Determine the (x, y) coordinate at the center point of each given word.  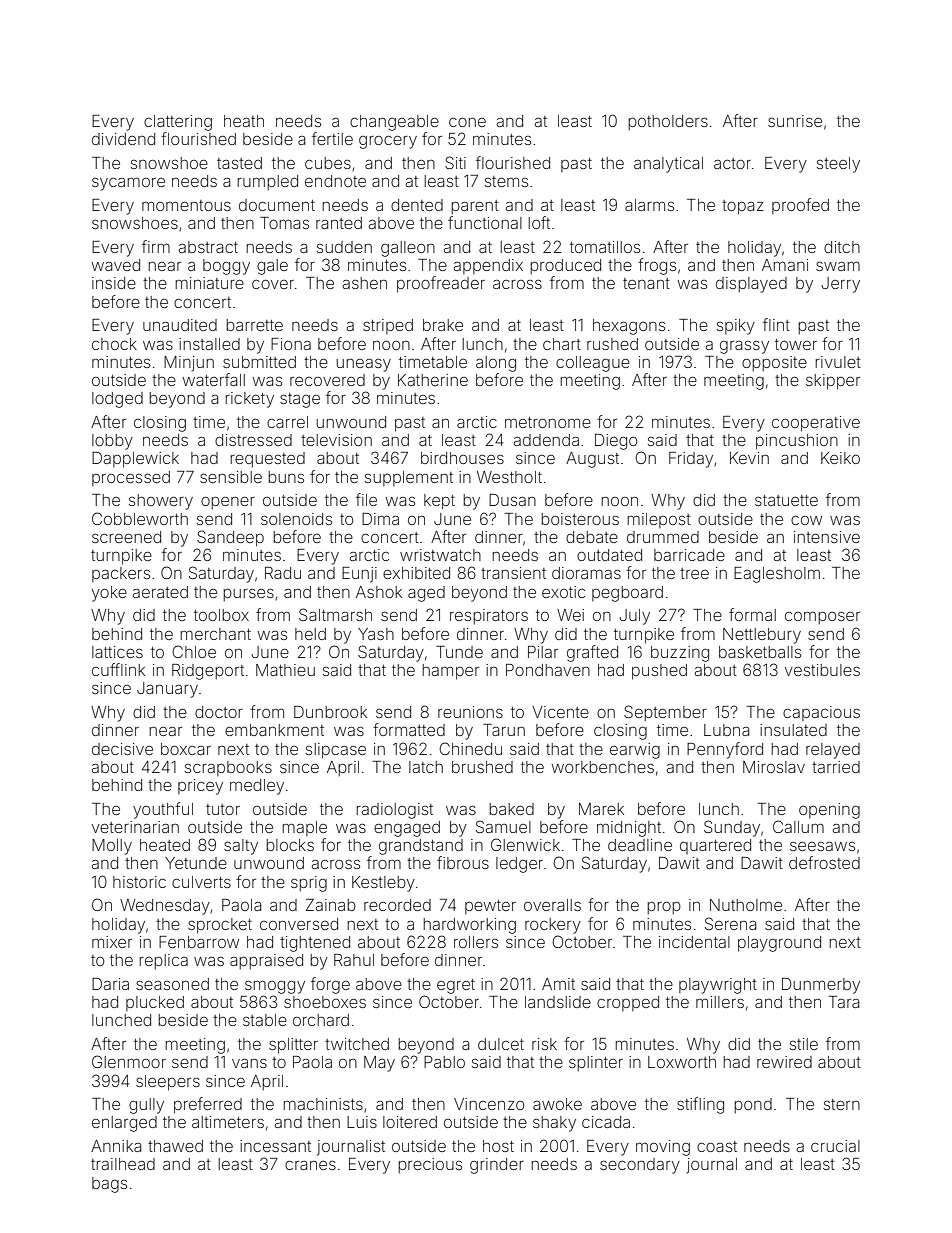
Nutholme (746, 905)
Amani (785, 265)
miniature (209, 283)
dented (417, 205)
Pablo (444, 1062)
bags (109, 1185)
